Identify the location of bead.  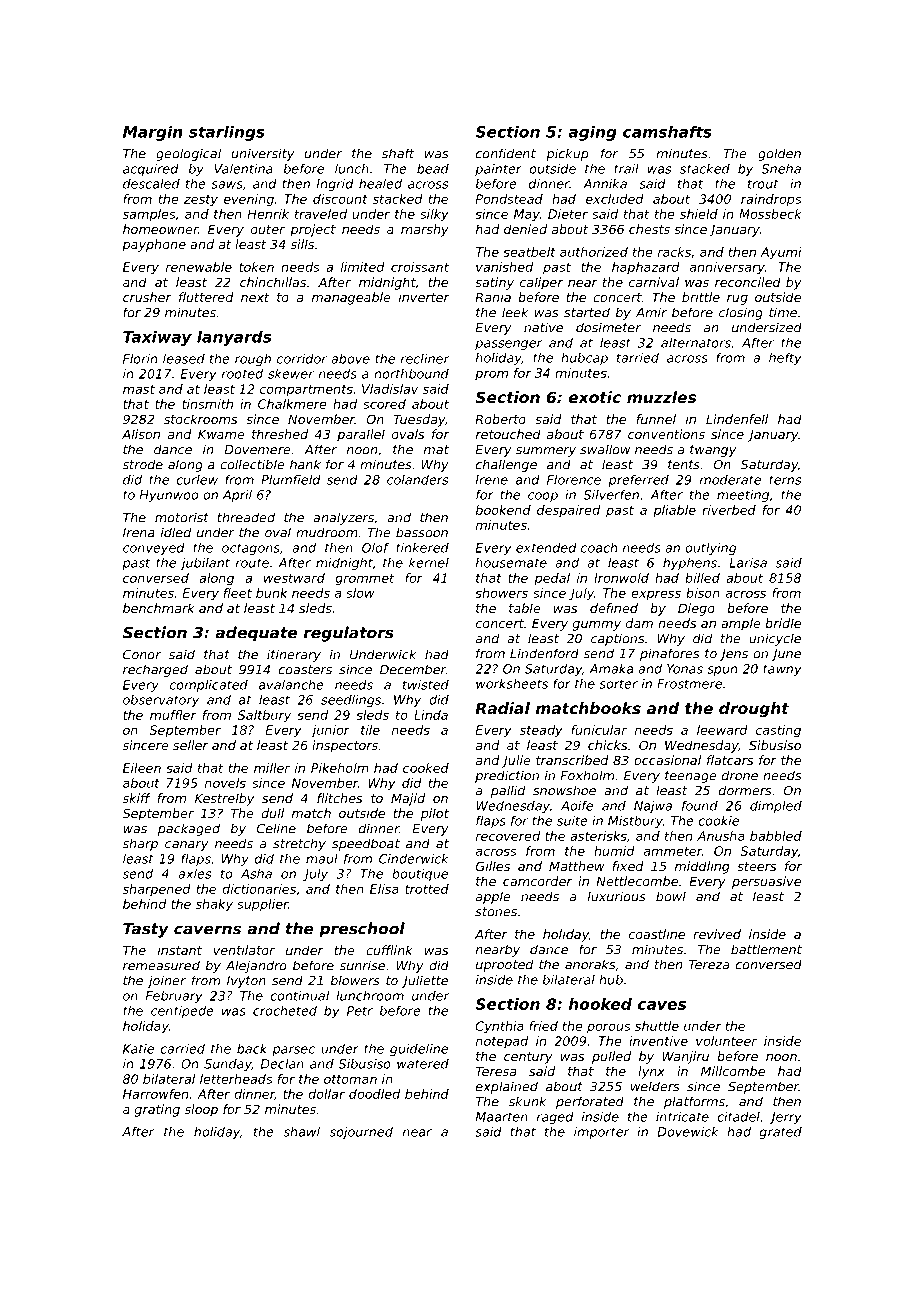
(433, 169).
